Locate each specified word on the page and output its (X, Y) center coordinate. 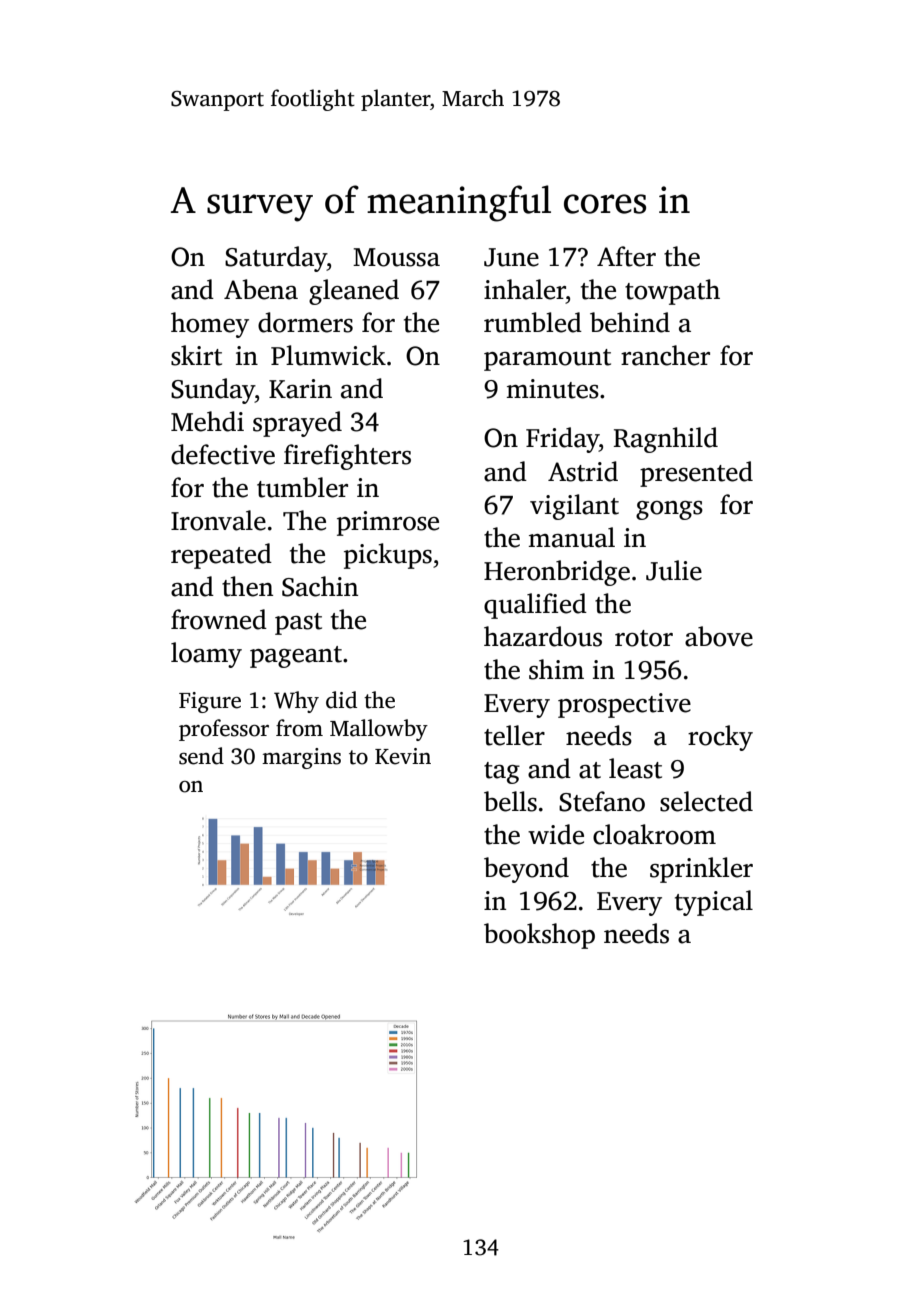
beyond (526, 870)
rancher (665, 355)
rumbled (533, 322)
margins (301, 758)
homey (210, 325)
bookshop (539, 936)
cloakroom (654, 834)
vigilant (574, 507)
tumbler (302, 487)
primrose (388, 523)
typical (714, 903)
